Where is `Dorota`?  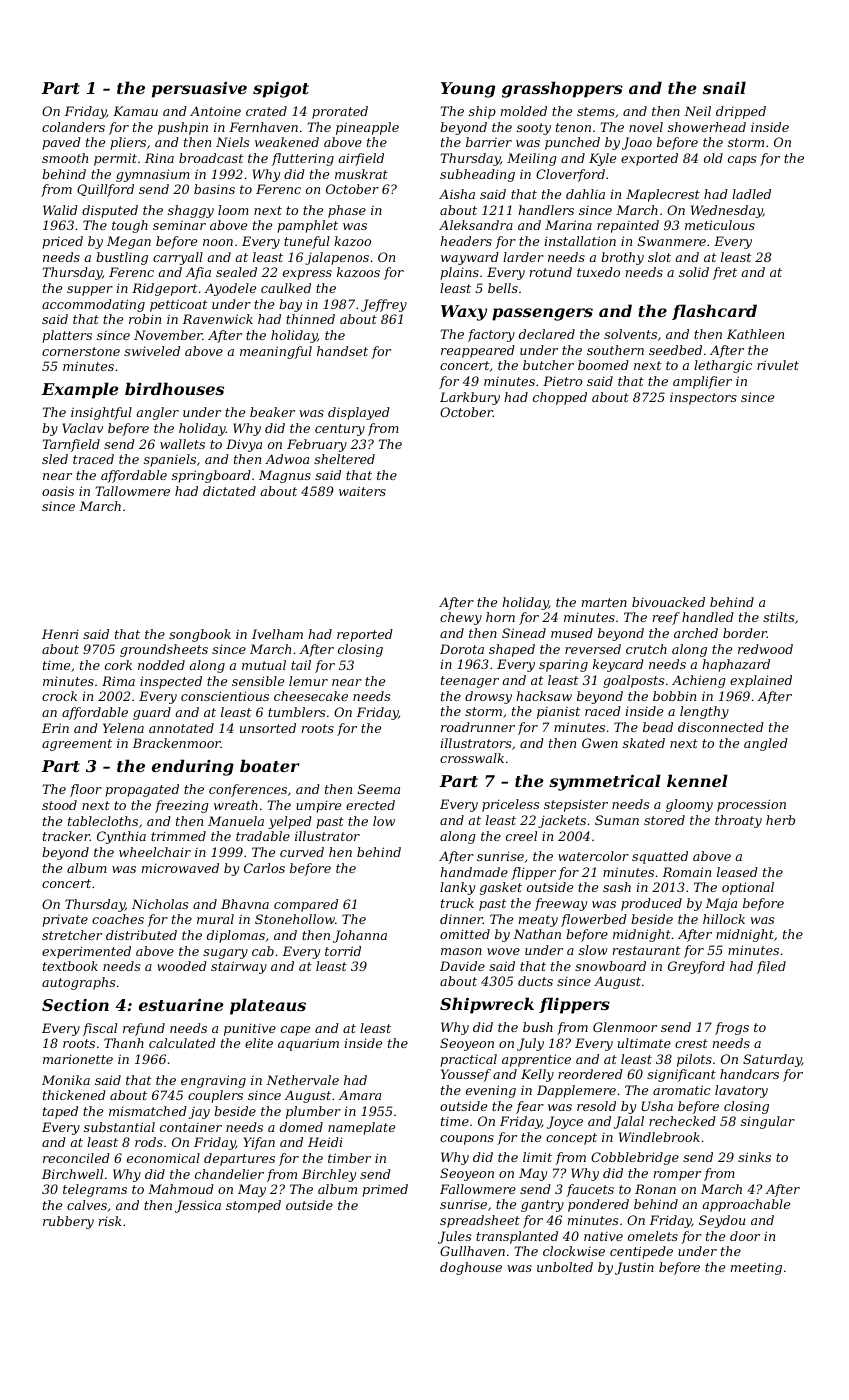 Dorota is located at coordinates (462, 649).
